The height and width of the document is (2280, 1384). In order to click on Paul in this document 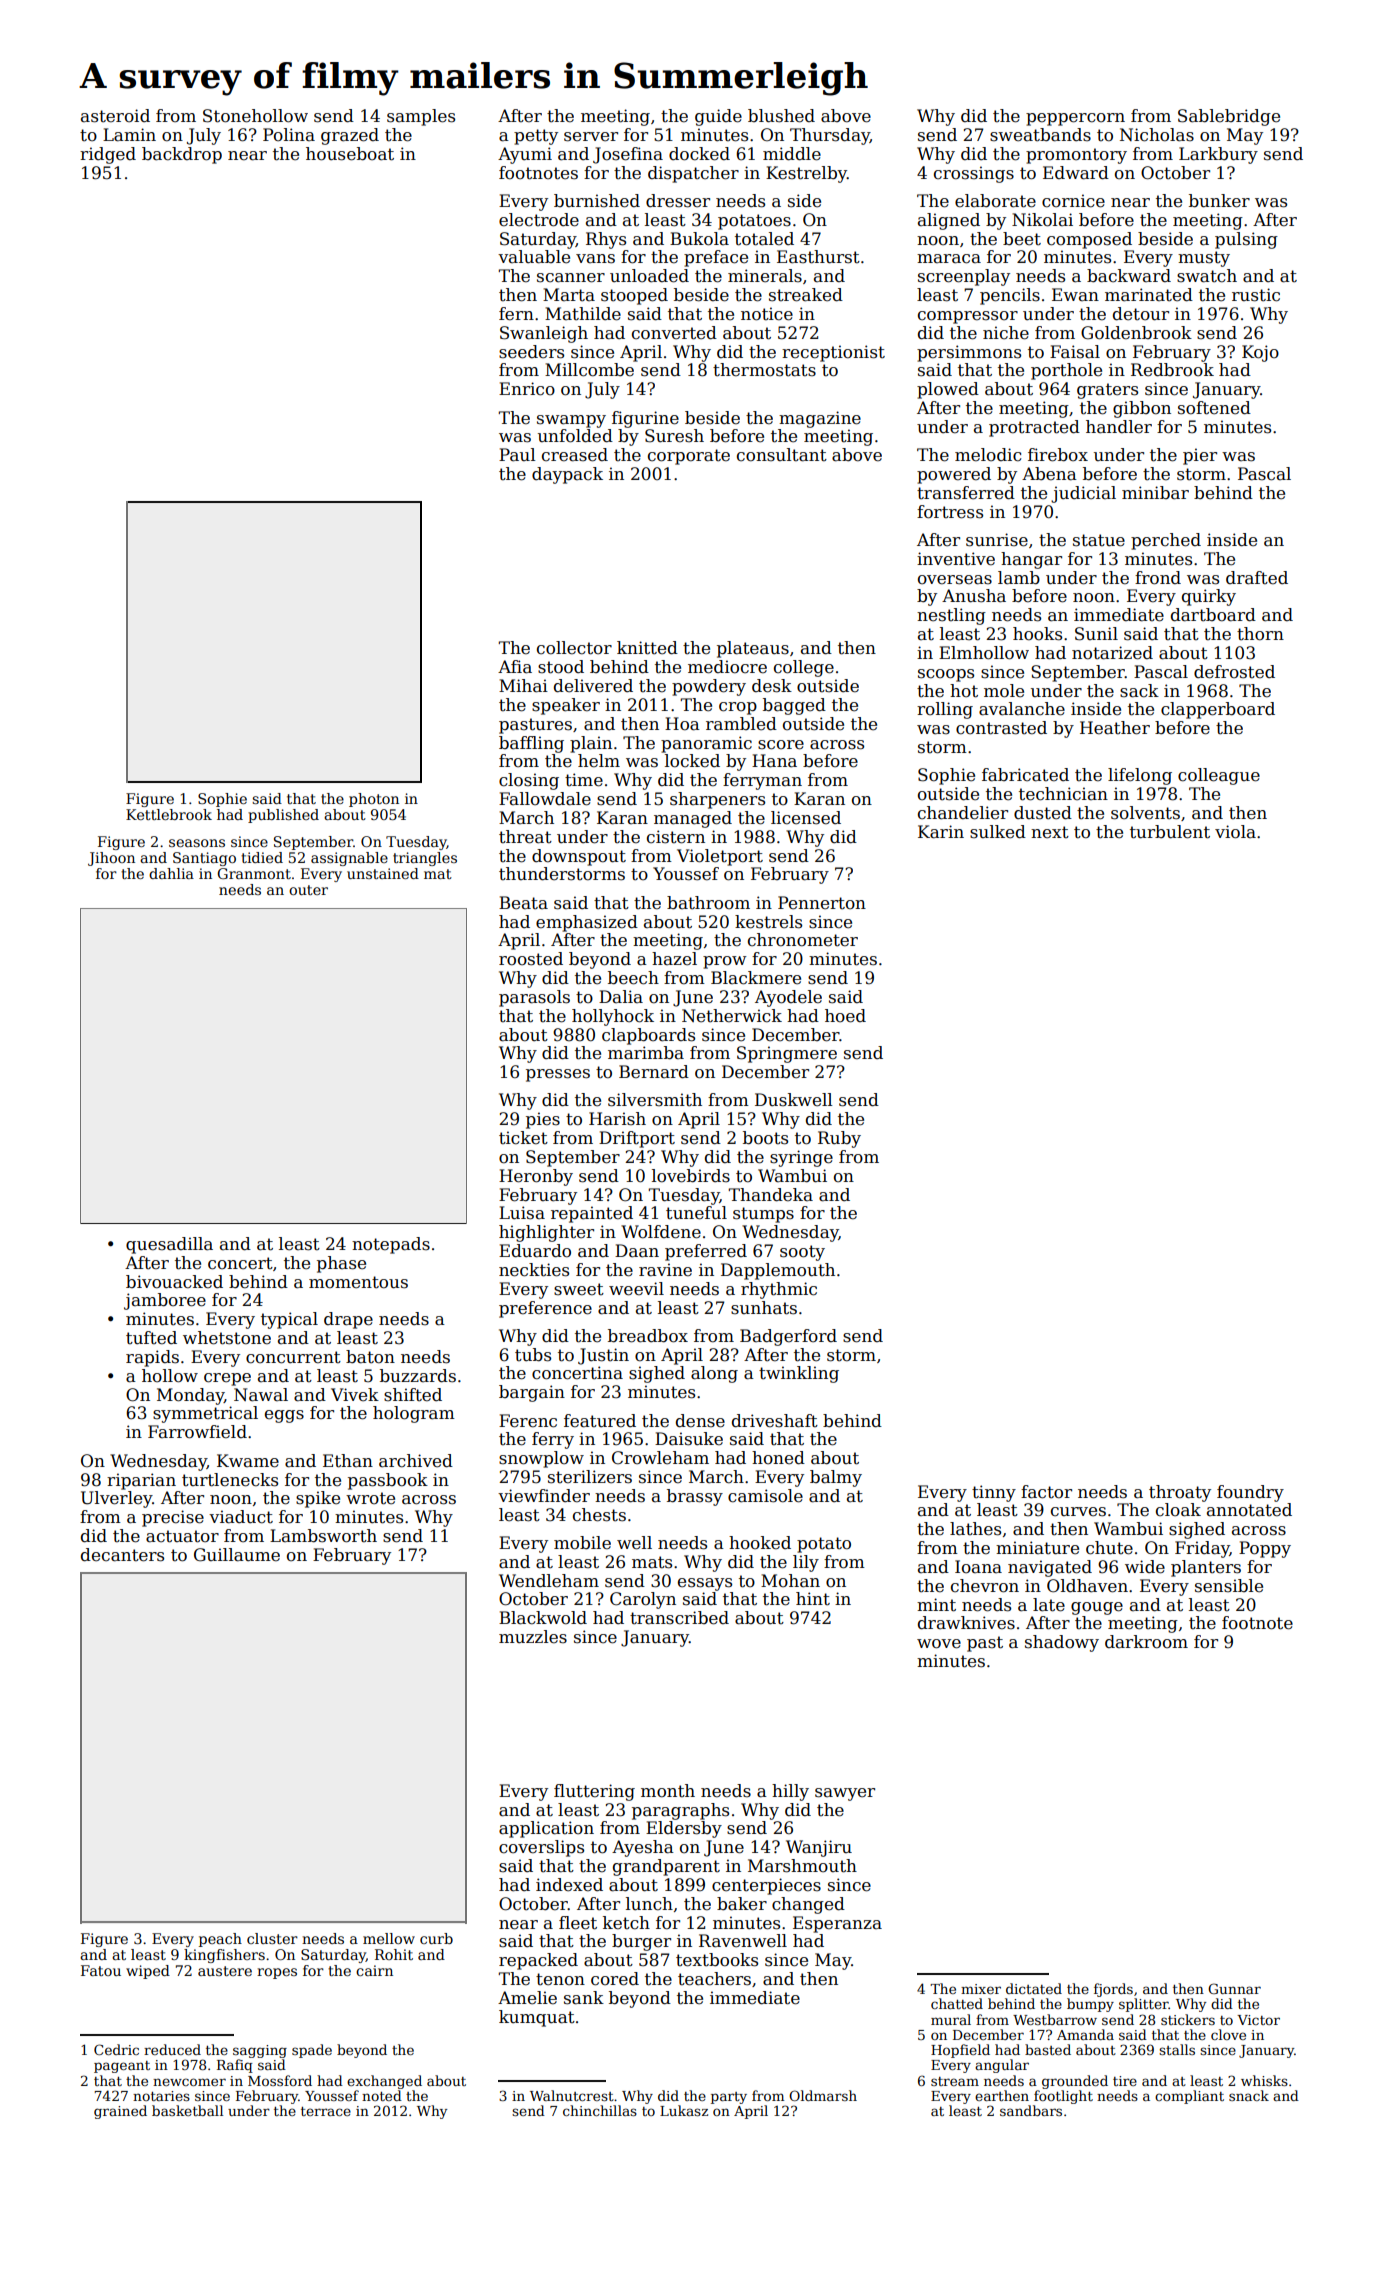, I will do `click(517, 455)`.
